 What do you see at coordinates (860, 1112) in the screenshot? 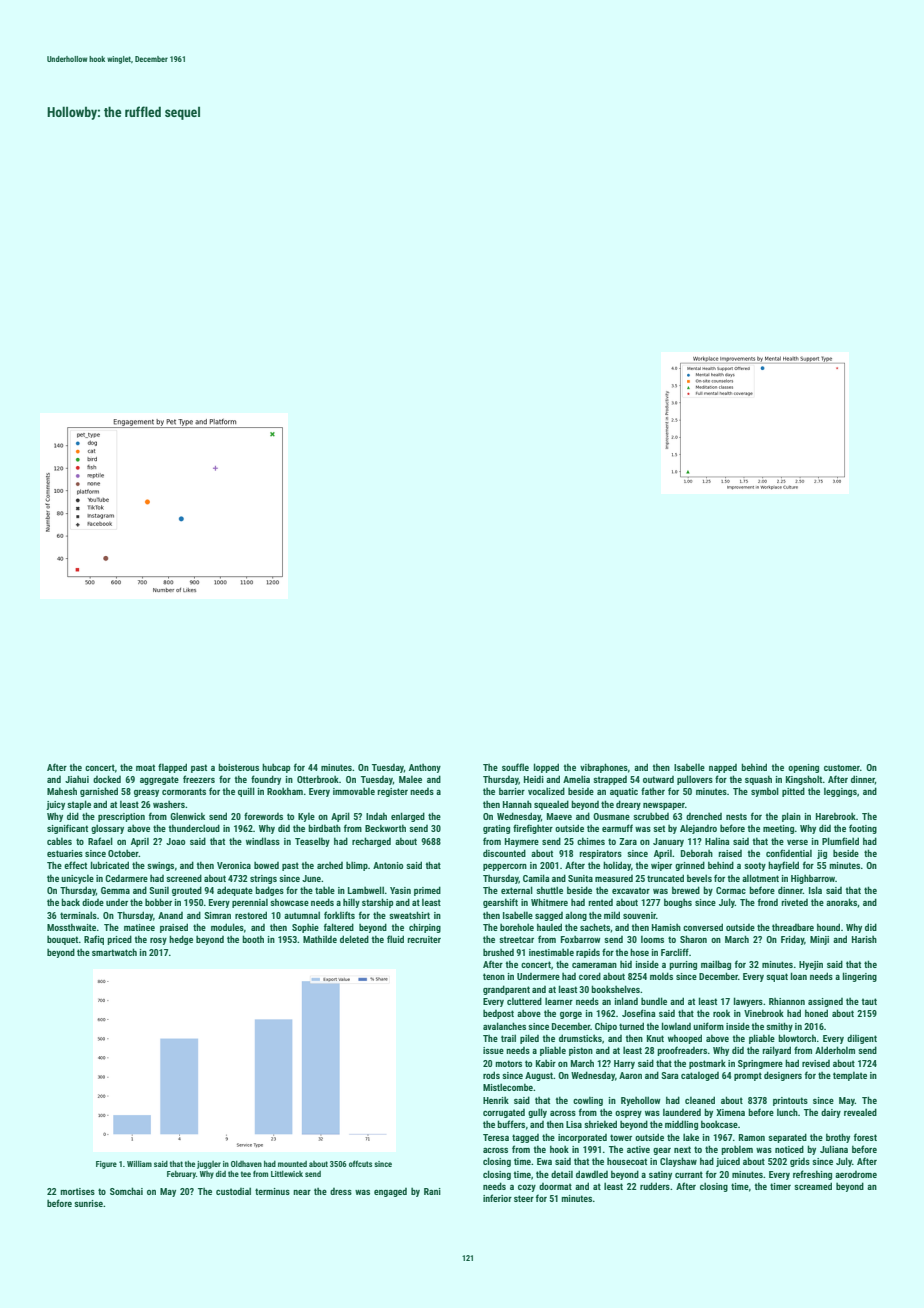
I see `revealed` at bounding box center [860, 1112].
